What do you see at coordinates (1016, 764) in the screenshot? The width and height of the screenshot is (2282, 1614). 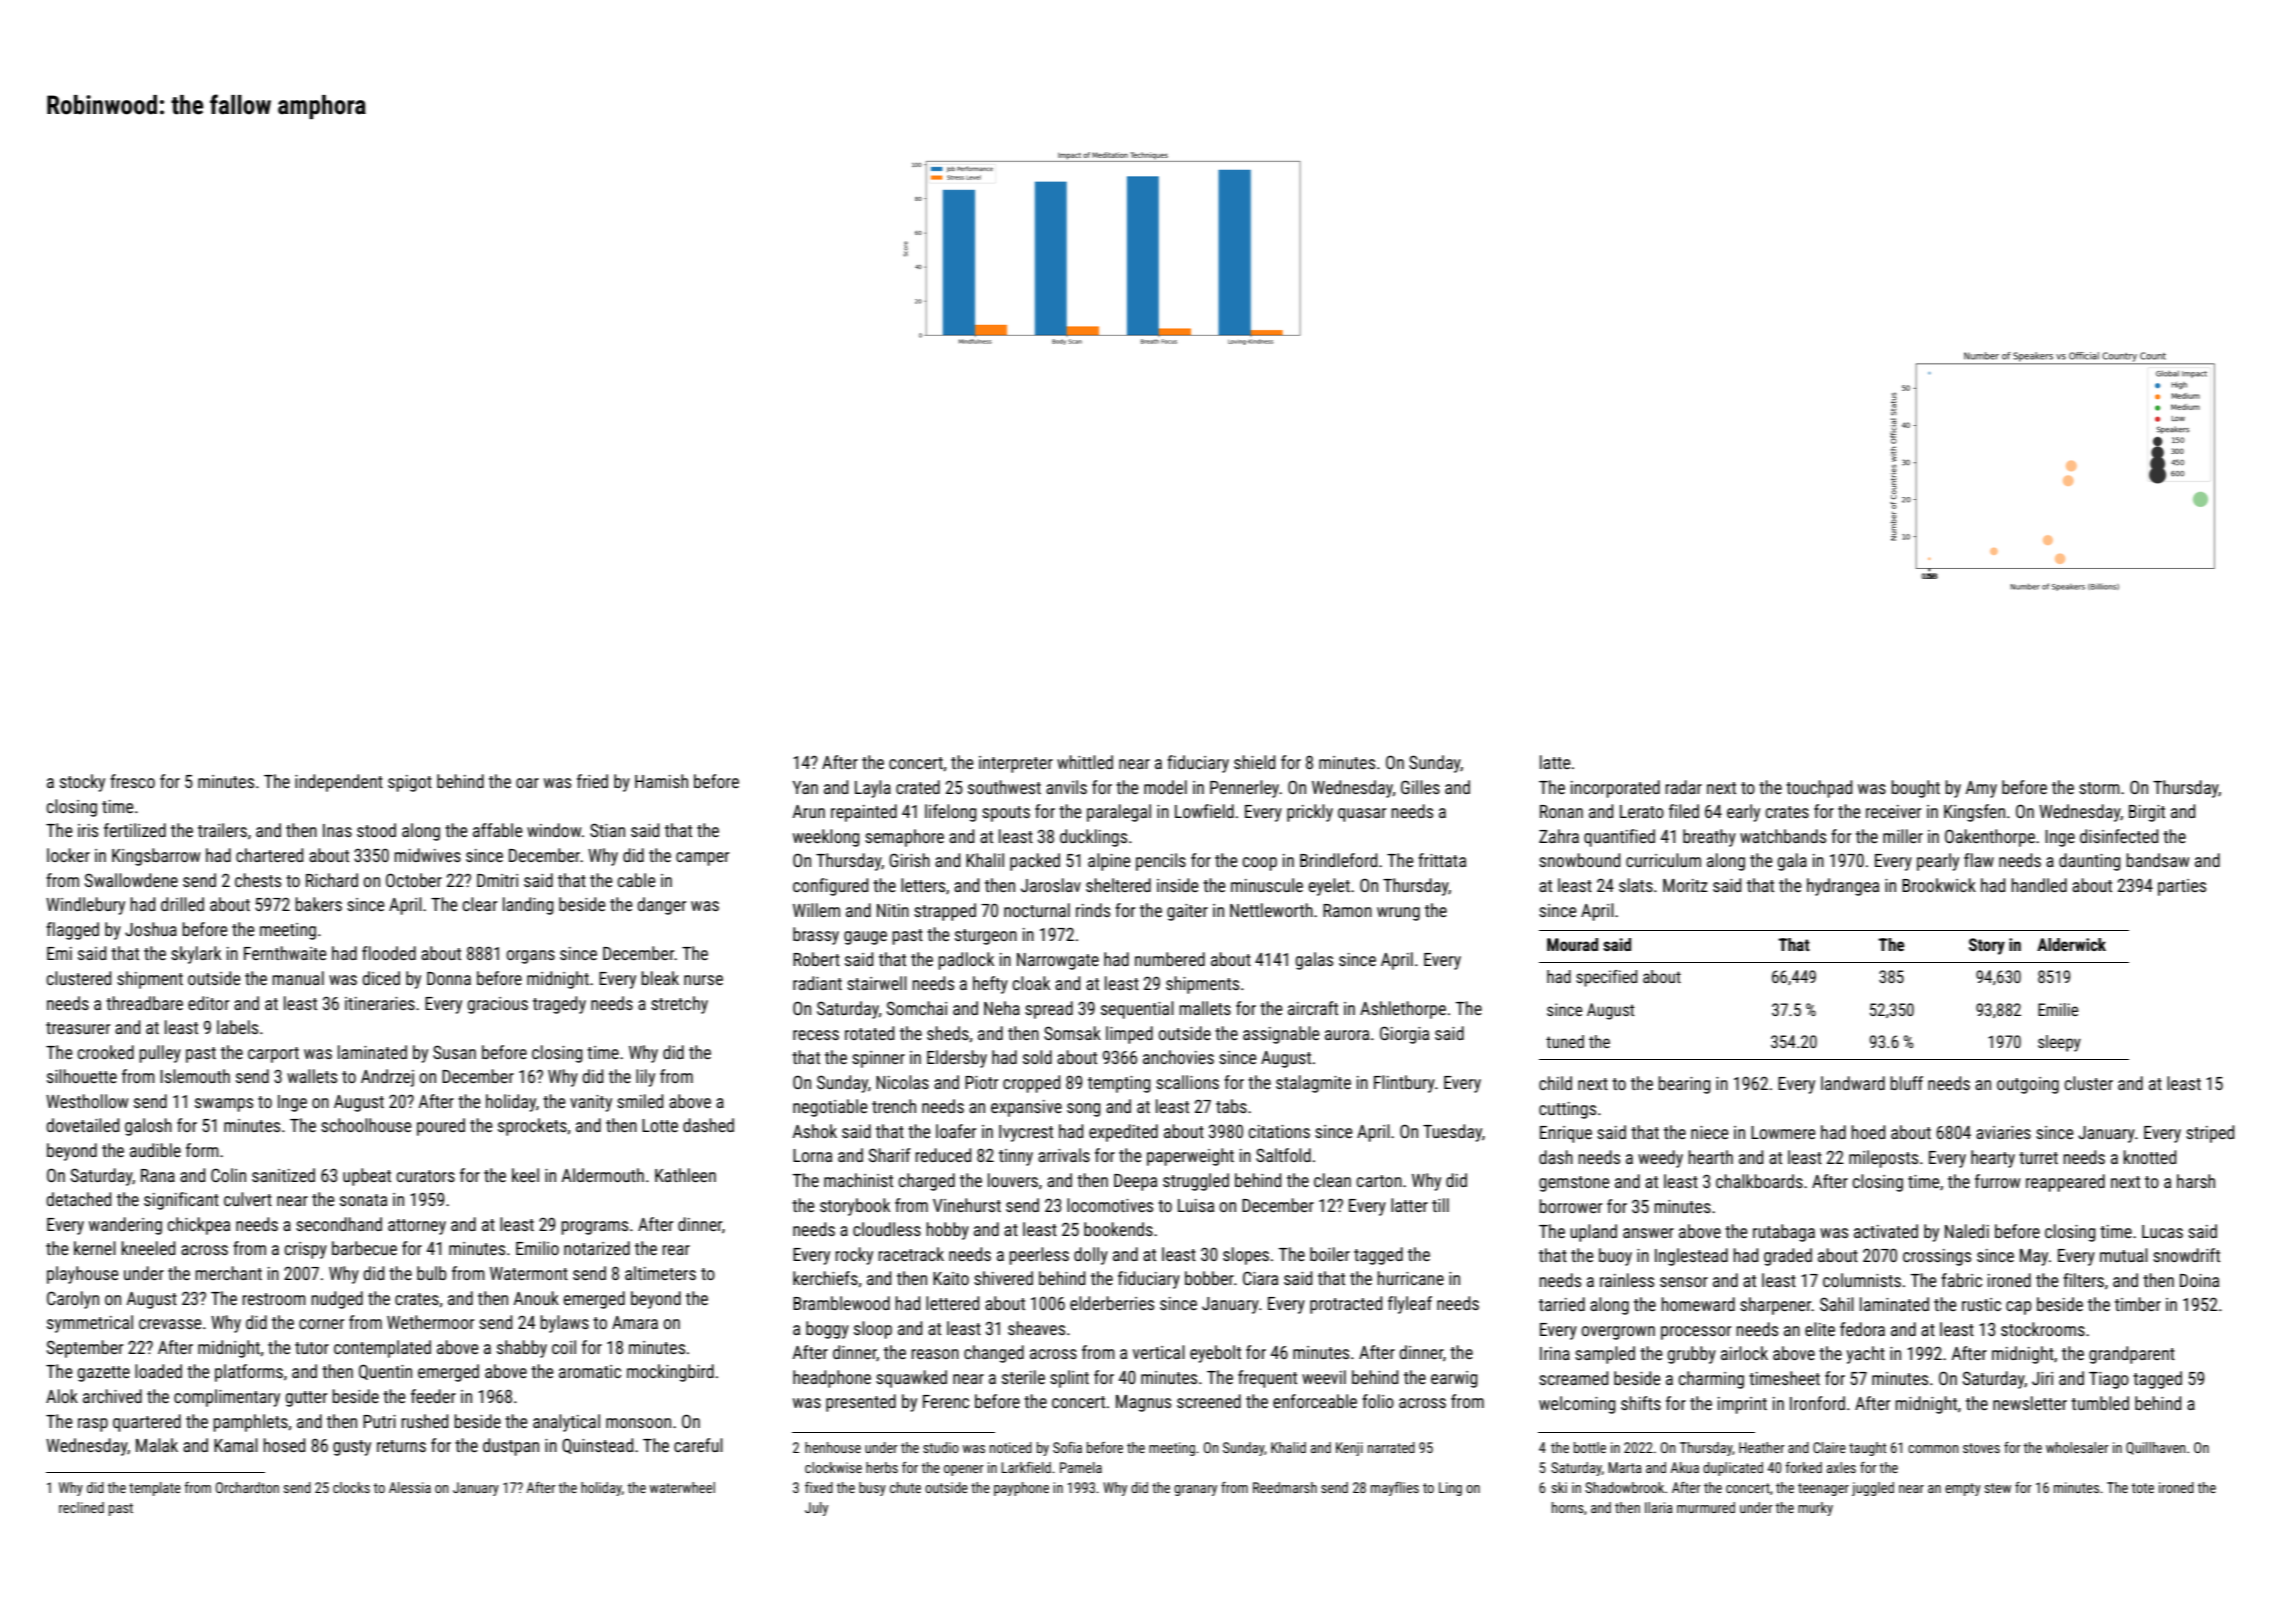 I see `interpreter` at bounding box center [1016, 764].
